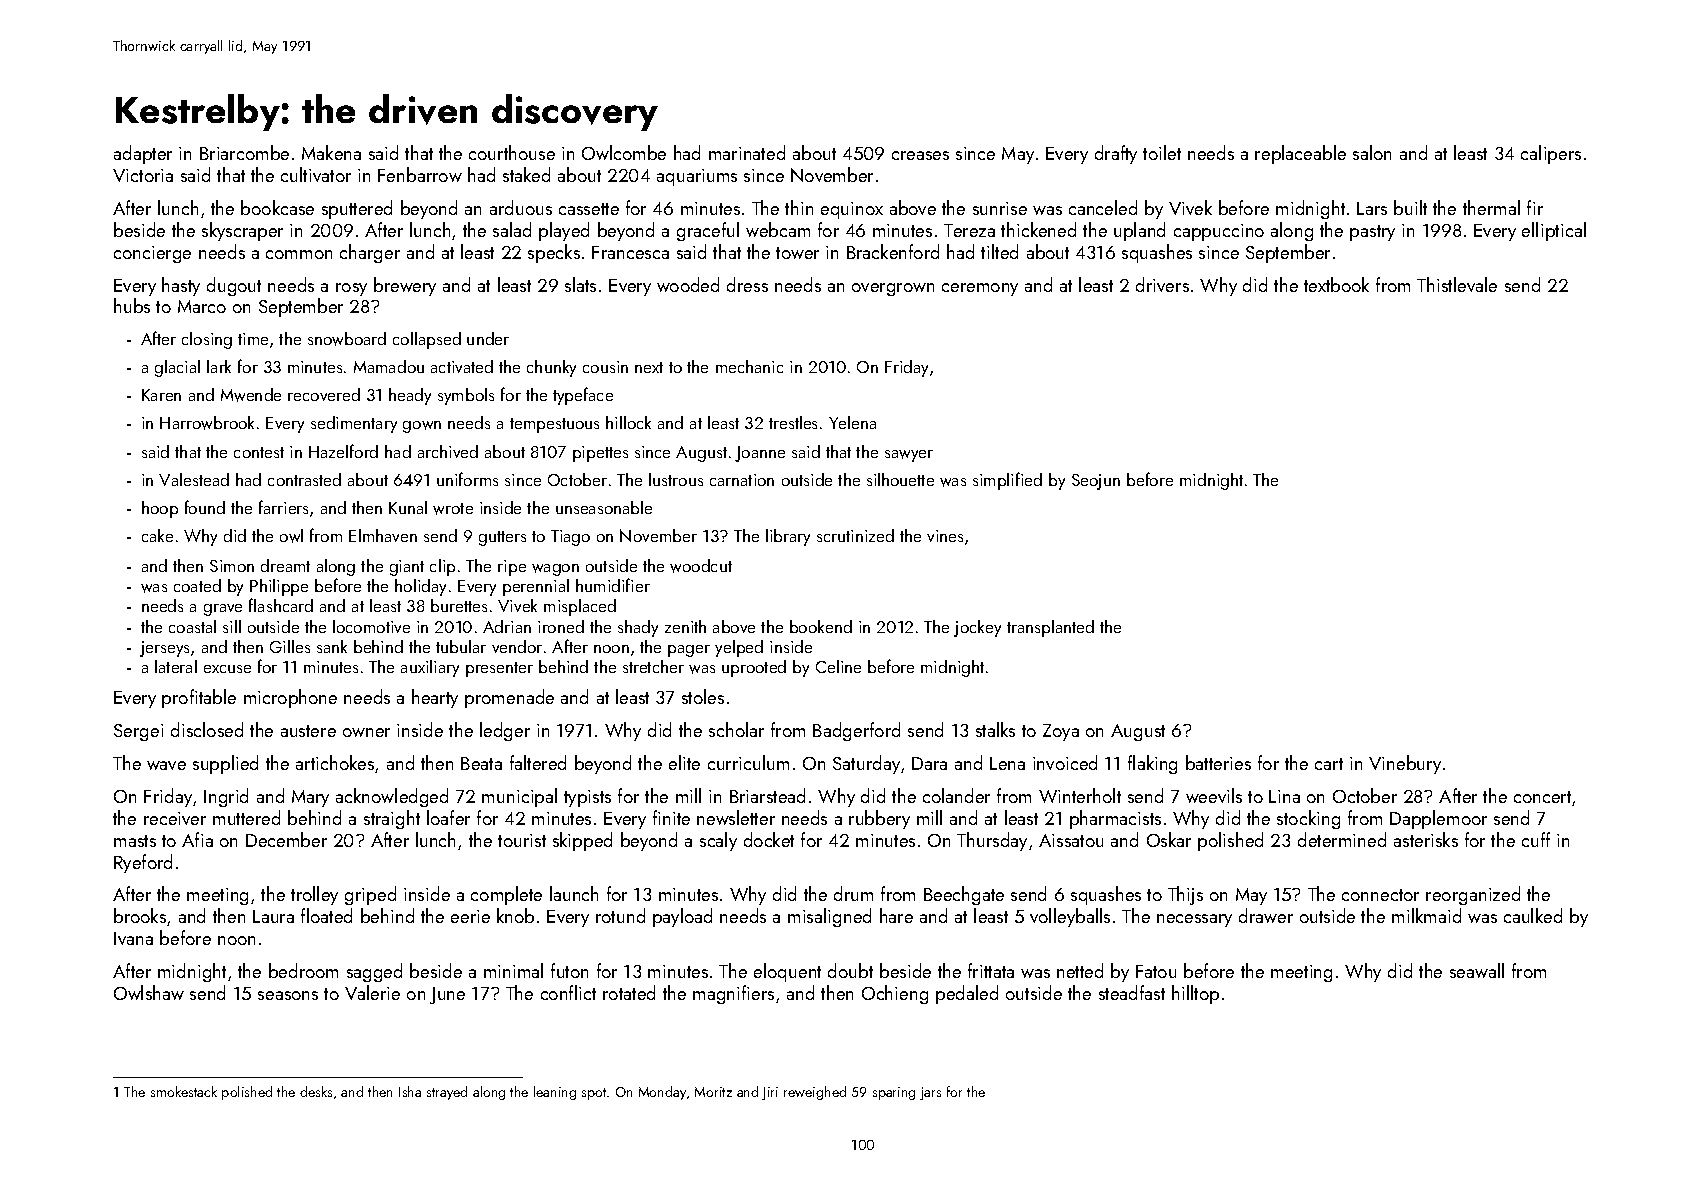  I want to click on Vinebury, so click(1405, 764).
